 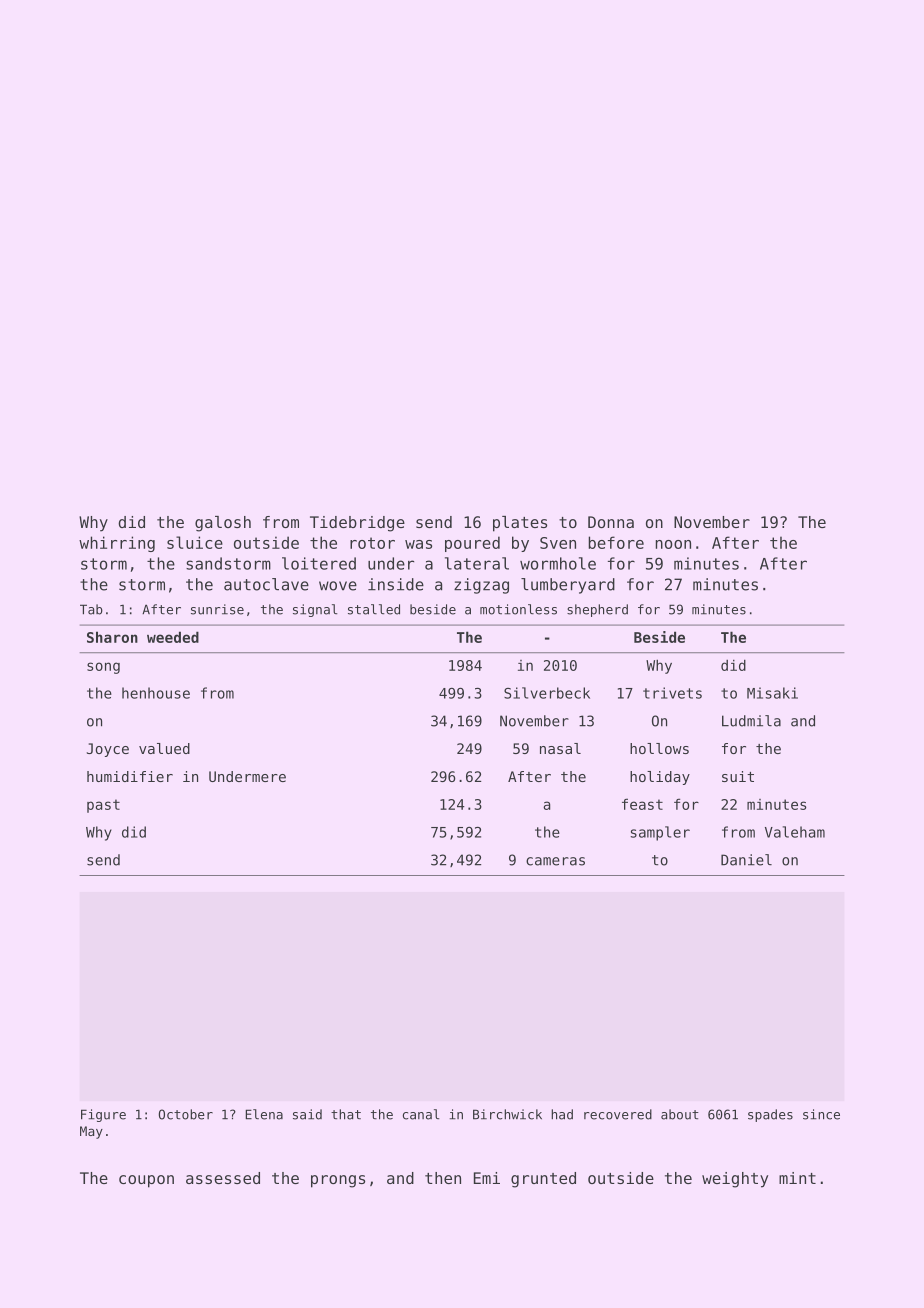 What do you see at coordinates (797, 1178) in the screenshot?
I see `mint` at bounding box center [797, 1178].
